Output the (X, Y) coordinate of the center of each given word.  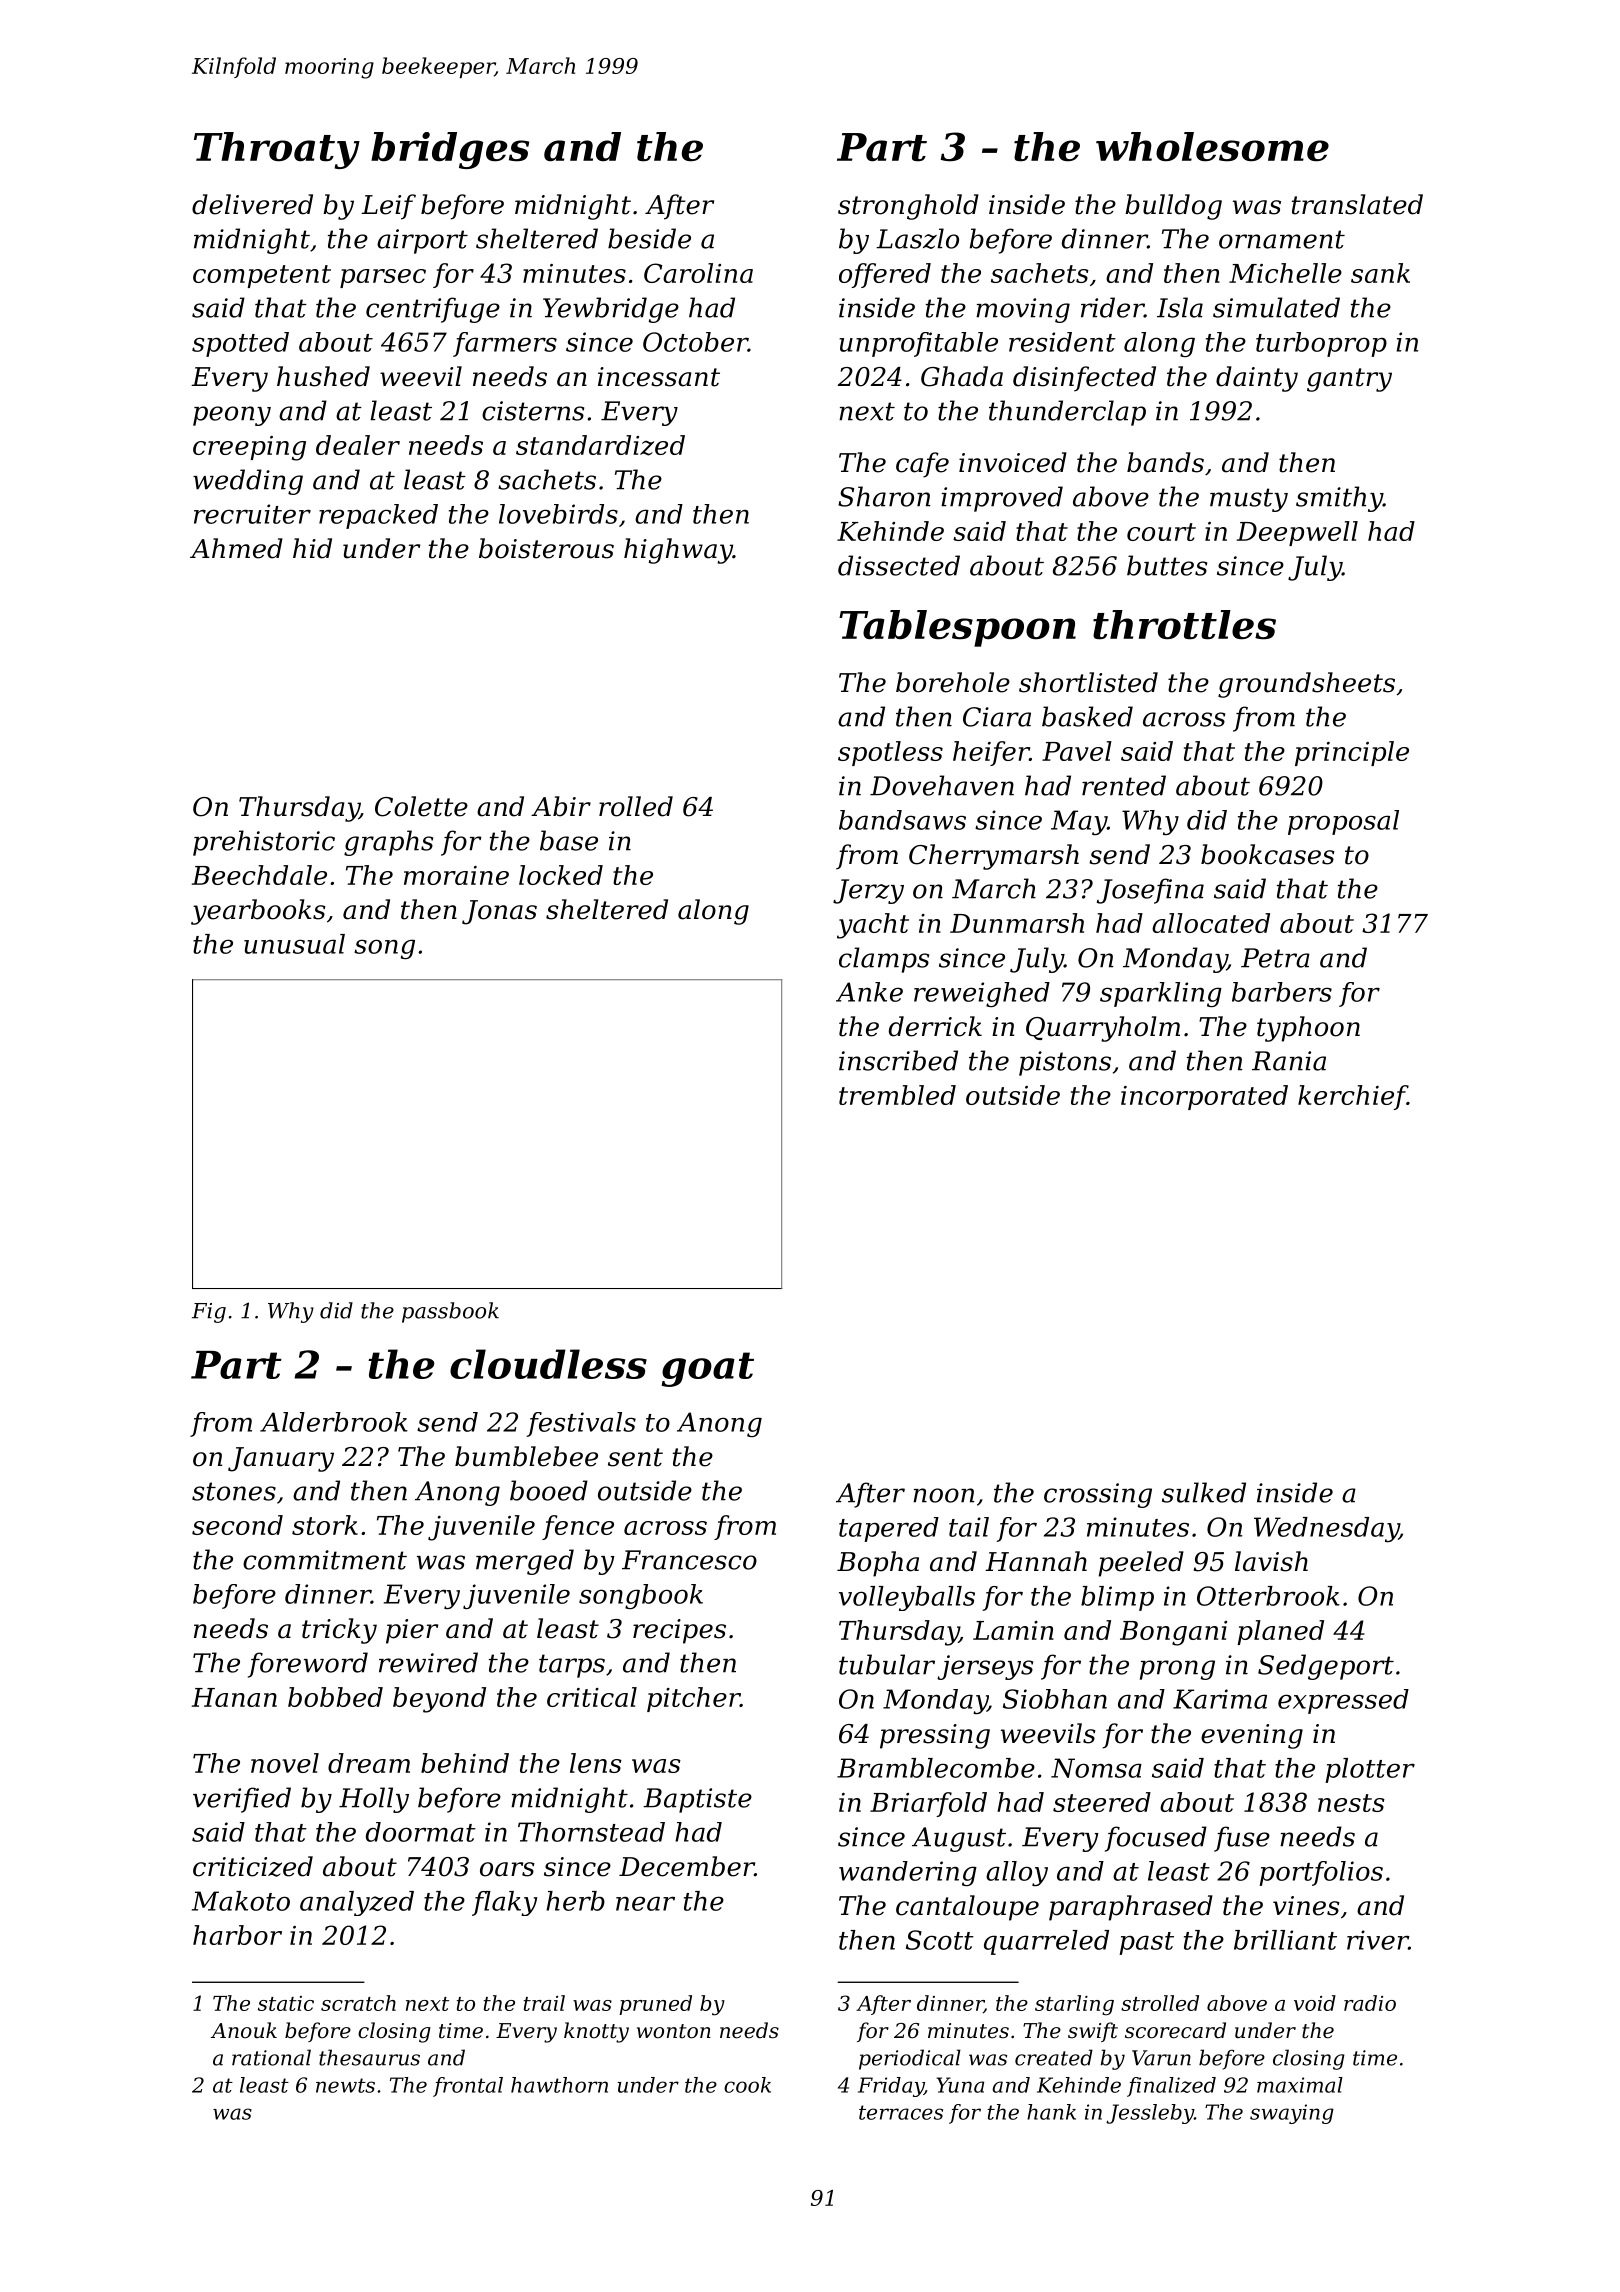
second (237, 1525)
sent (635, 1457)
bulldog (1173, 207)
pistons (1065, 1063)
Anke (869, 992)
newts (345, 2085)
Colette (421, 806)
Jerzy (868, 891)
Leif (388, 207)
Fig (209, 1313)
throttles (1184, 625)
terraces (901, 2112)
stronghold (908, 207)
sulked (1204, 1492)
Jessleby (1150, 2114)
